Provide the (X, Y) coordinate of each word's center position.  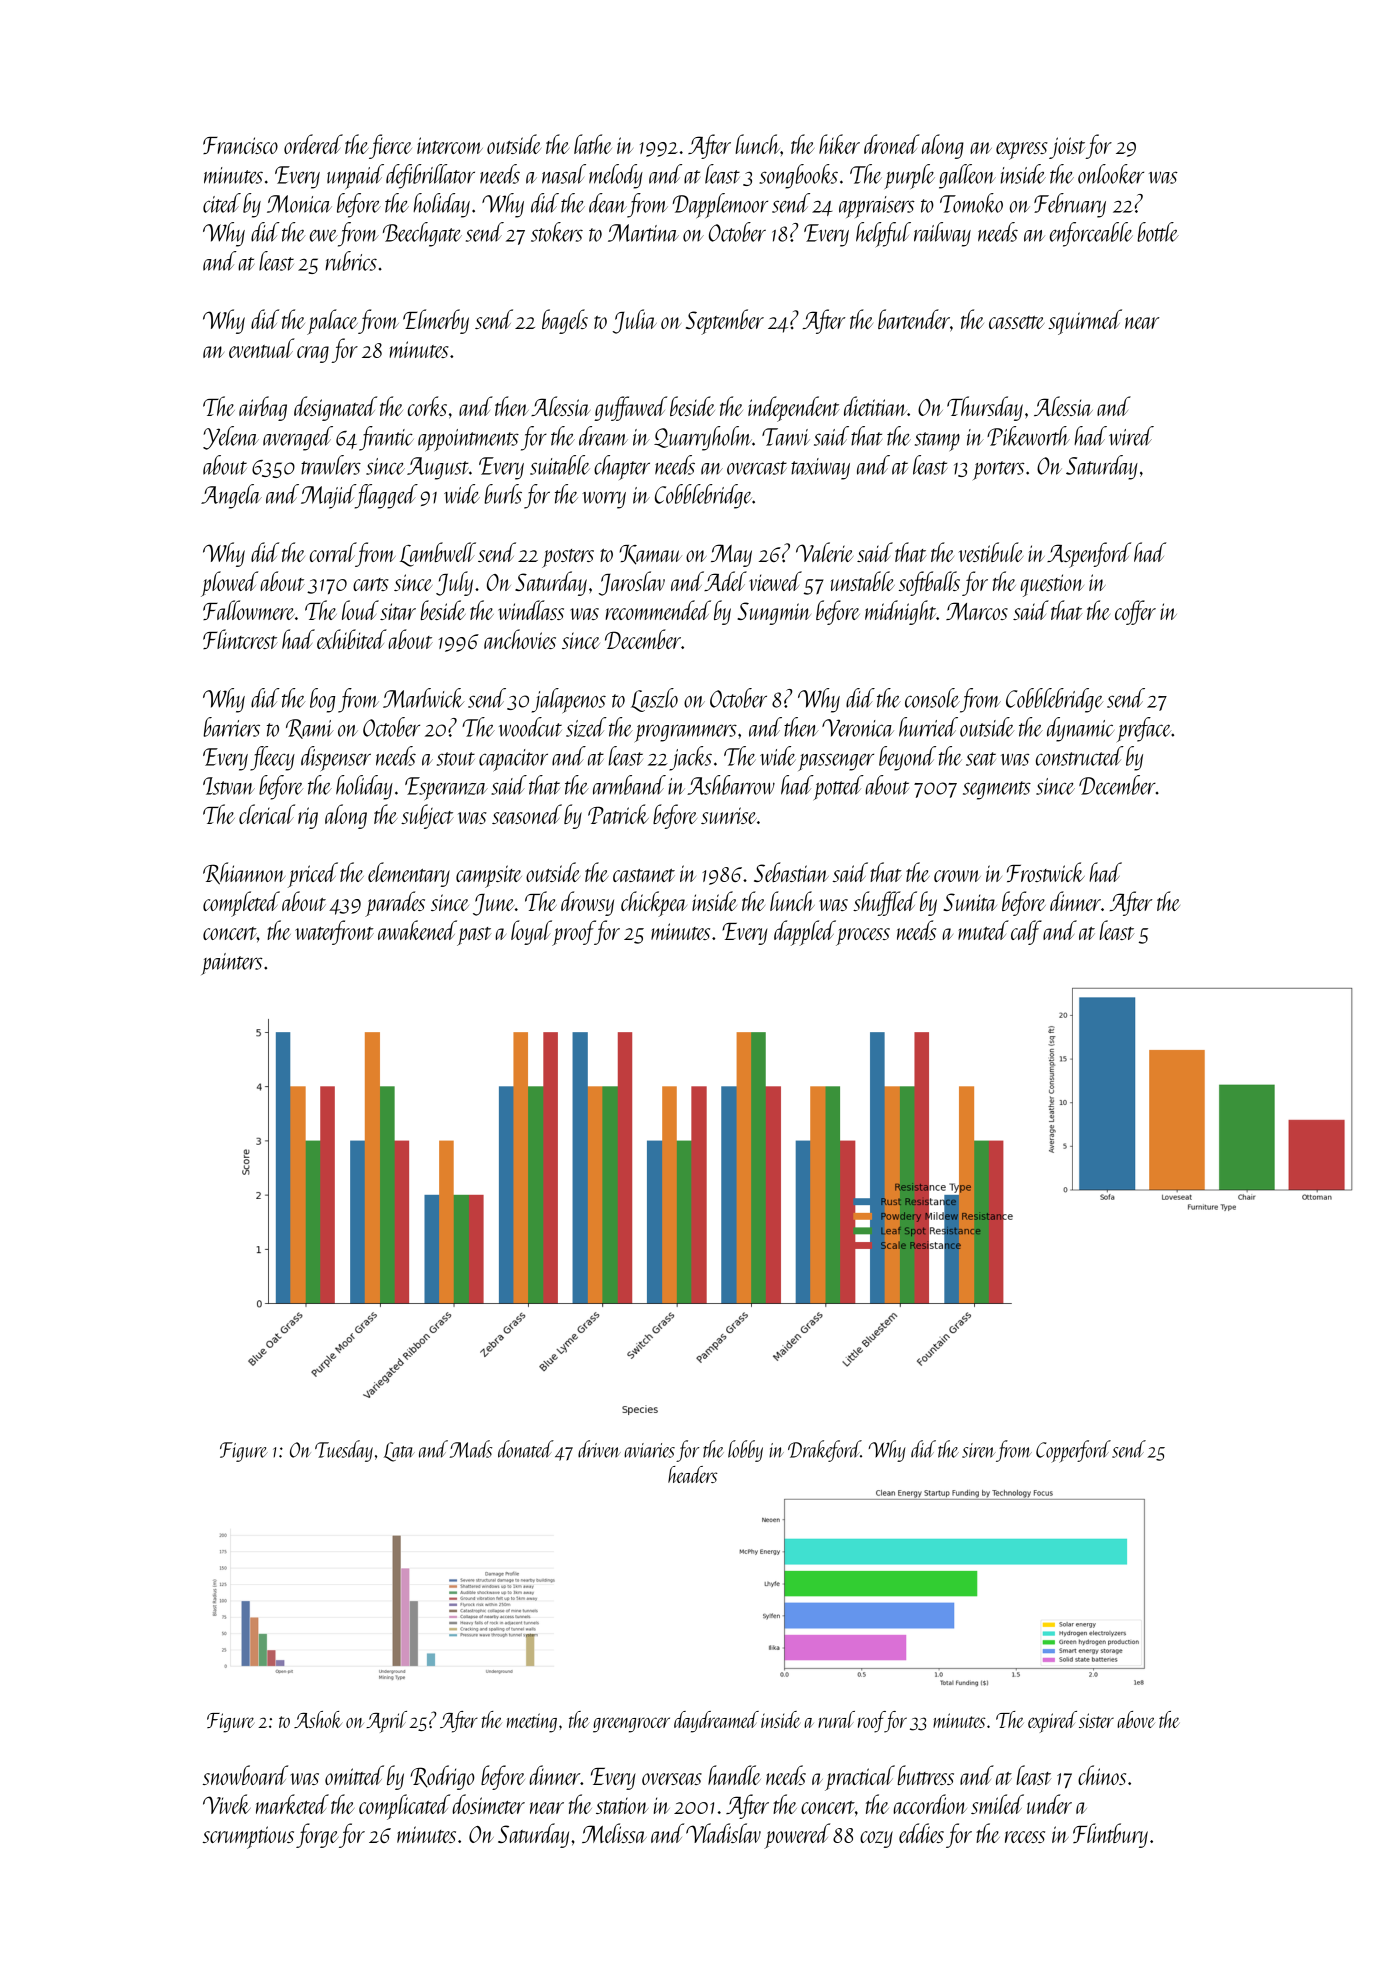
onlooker (1111, 174)
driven (599, 1449)
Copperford (1073, 1451)
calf (1026, 932)
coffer (1135, 612)
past (474, 936)
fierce (390, 146)
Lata (399, 1452)
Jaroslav (632, 583)
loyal (531, 932)
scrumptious (248, 1837)
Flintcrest (240, 639)
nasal (564, 174)
